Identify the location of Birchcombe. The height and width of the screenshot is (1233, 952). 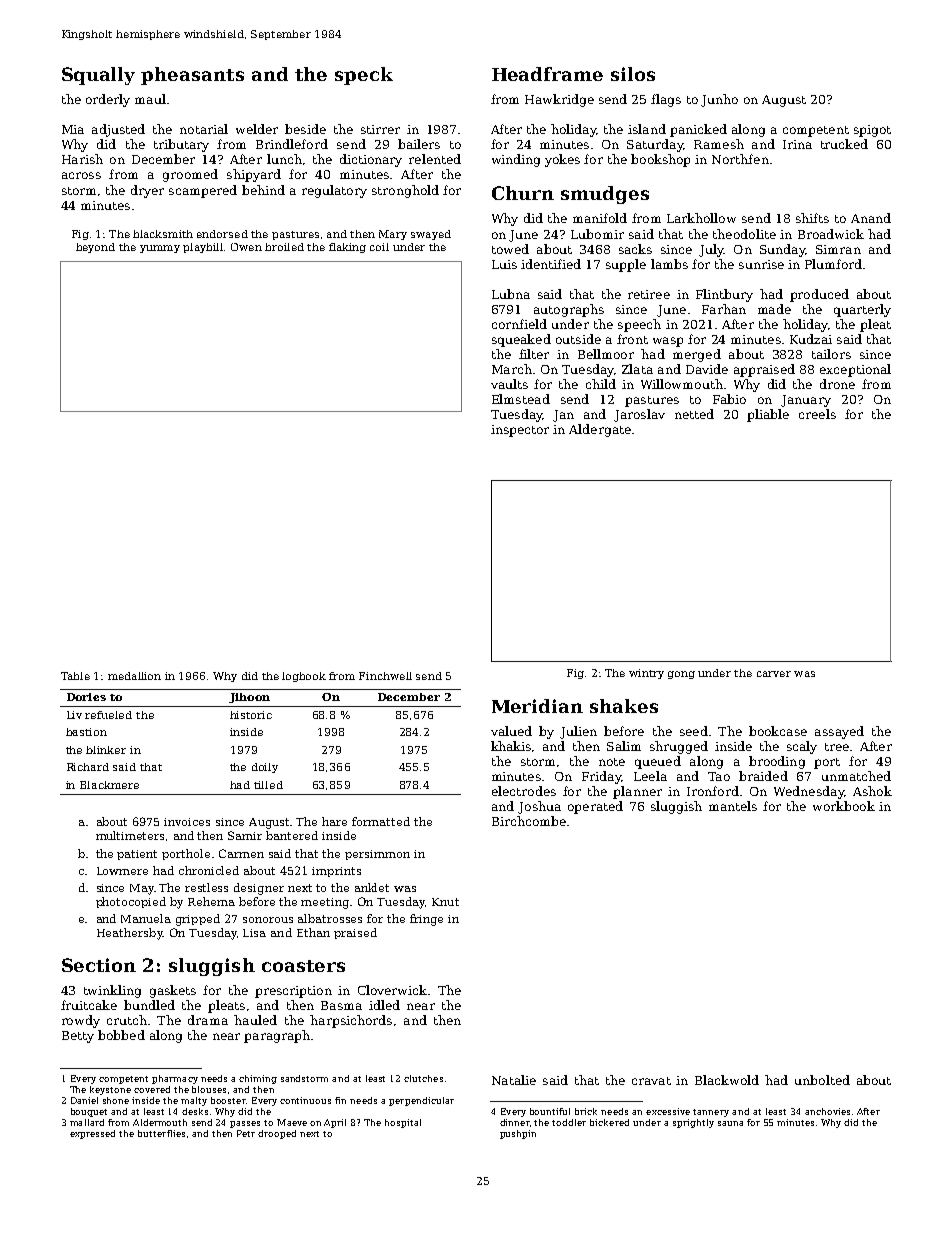
(529, 821).
